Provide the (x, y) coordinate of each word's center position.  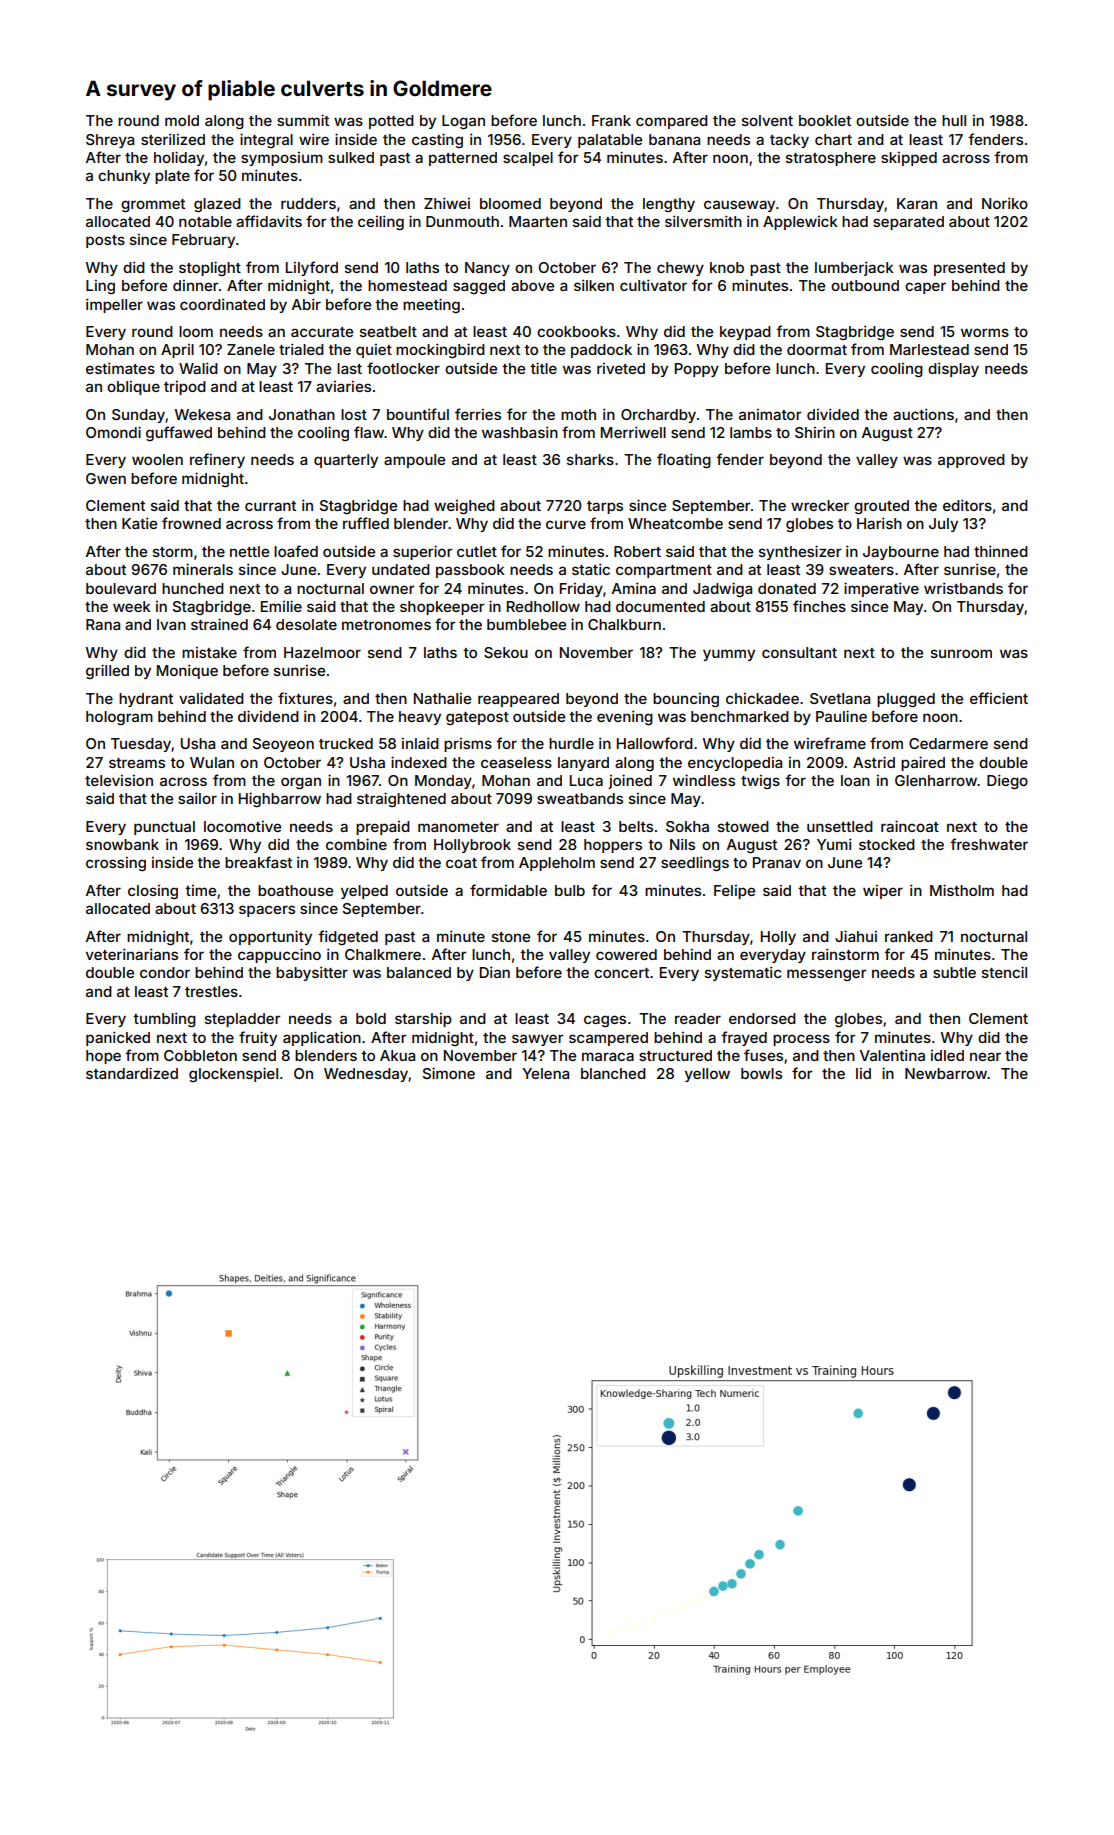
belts (636, 826)
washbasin (520, 432)
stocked (887, 844)
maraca (608, 1056)
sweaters (861, 570)
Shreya (110, 141)
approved (971, 461)
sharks (590, 459)
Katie (139, 523)
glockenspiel (233, 1074)
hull (954, 120)
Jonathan (302, 414)
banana (674, 139)
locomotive (242, 826)
